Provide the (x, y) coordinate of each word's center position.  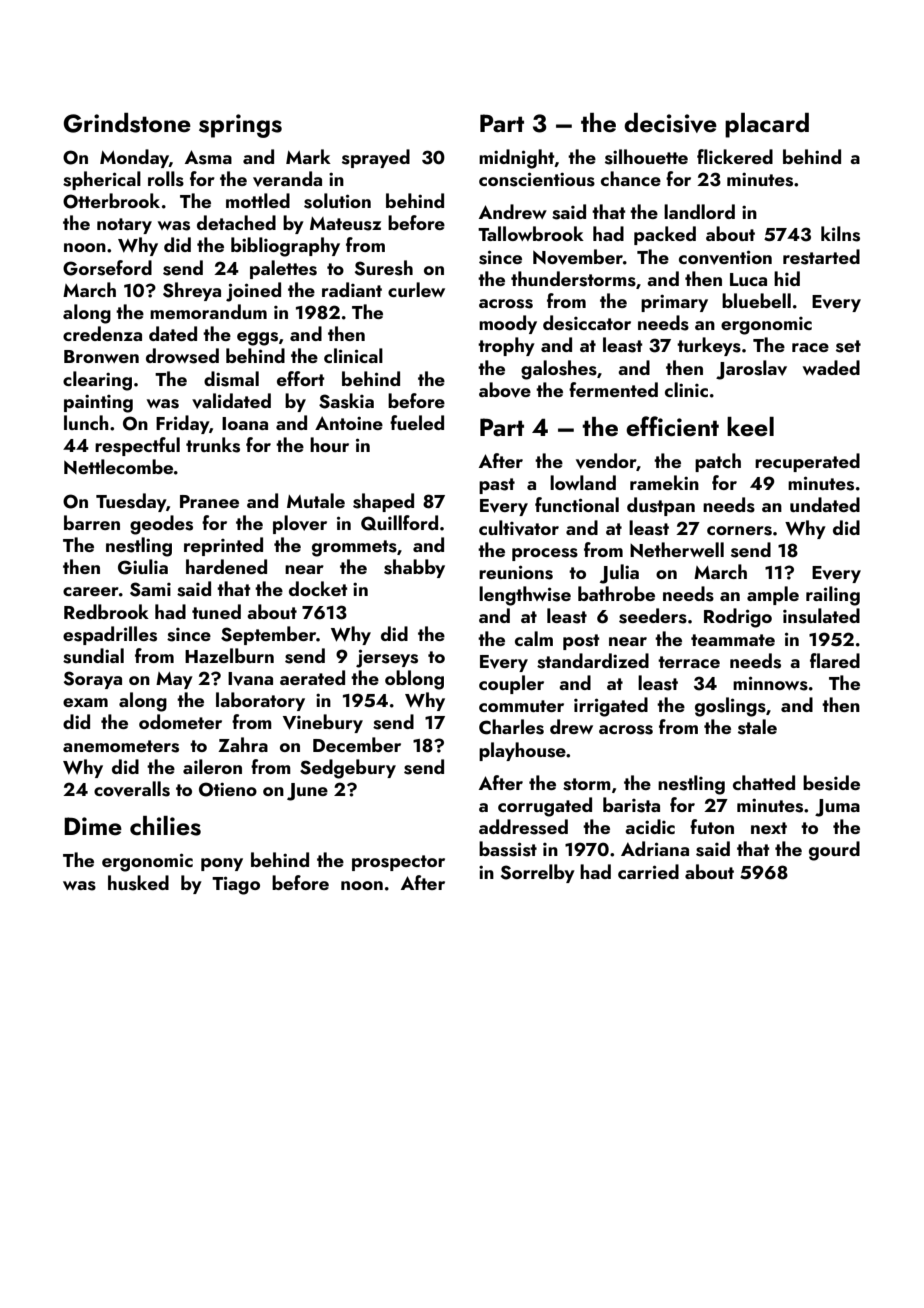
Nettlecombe (118, 466)
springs (240, 126)
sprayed (376, 158)
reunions (516, 572)
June (307, 792)
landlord (699, 211)
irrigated (611, 707)
